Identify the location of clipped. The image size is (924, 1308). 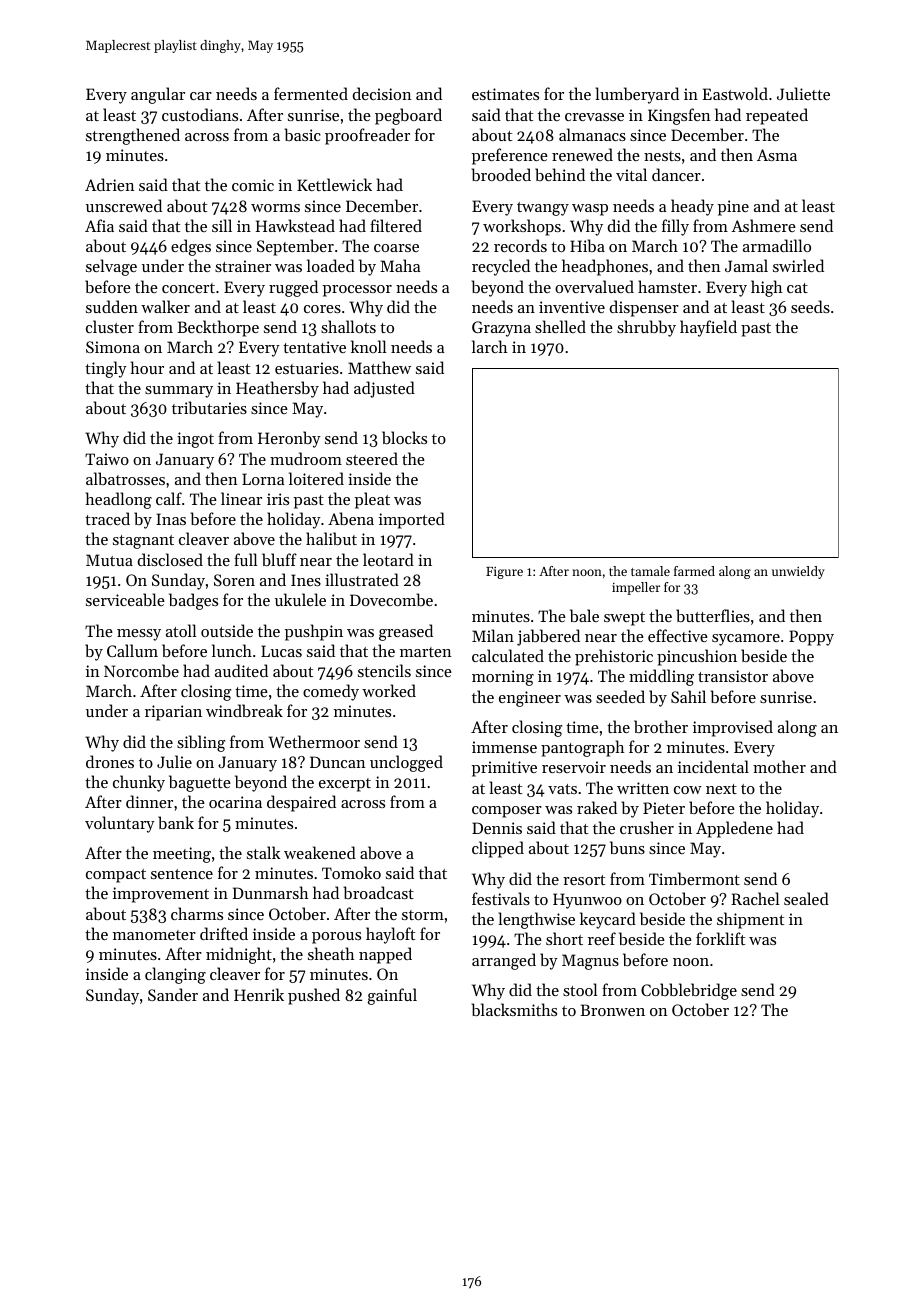
(498, 849).
